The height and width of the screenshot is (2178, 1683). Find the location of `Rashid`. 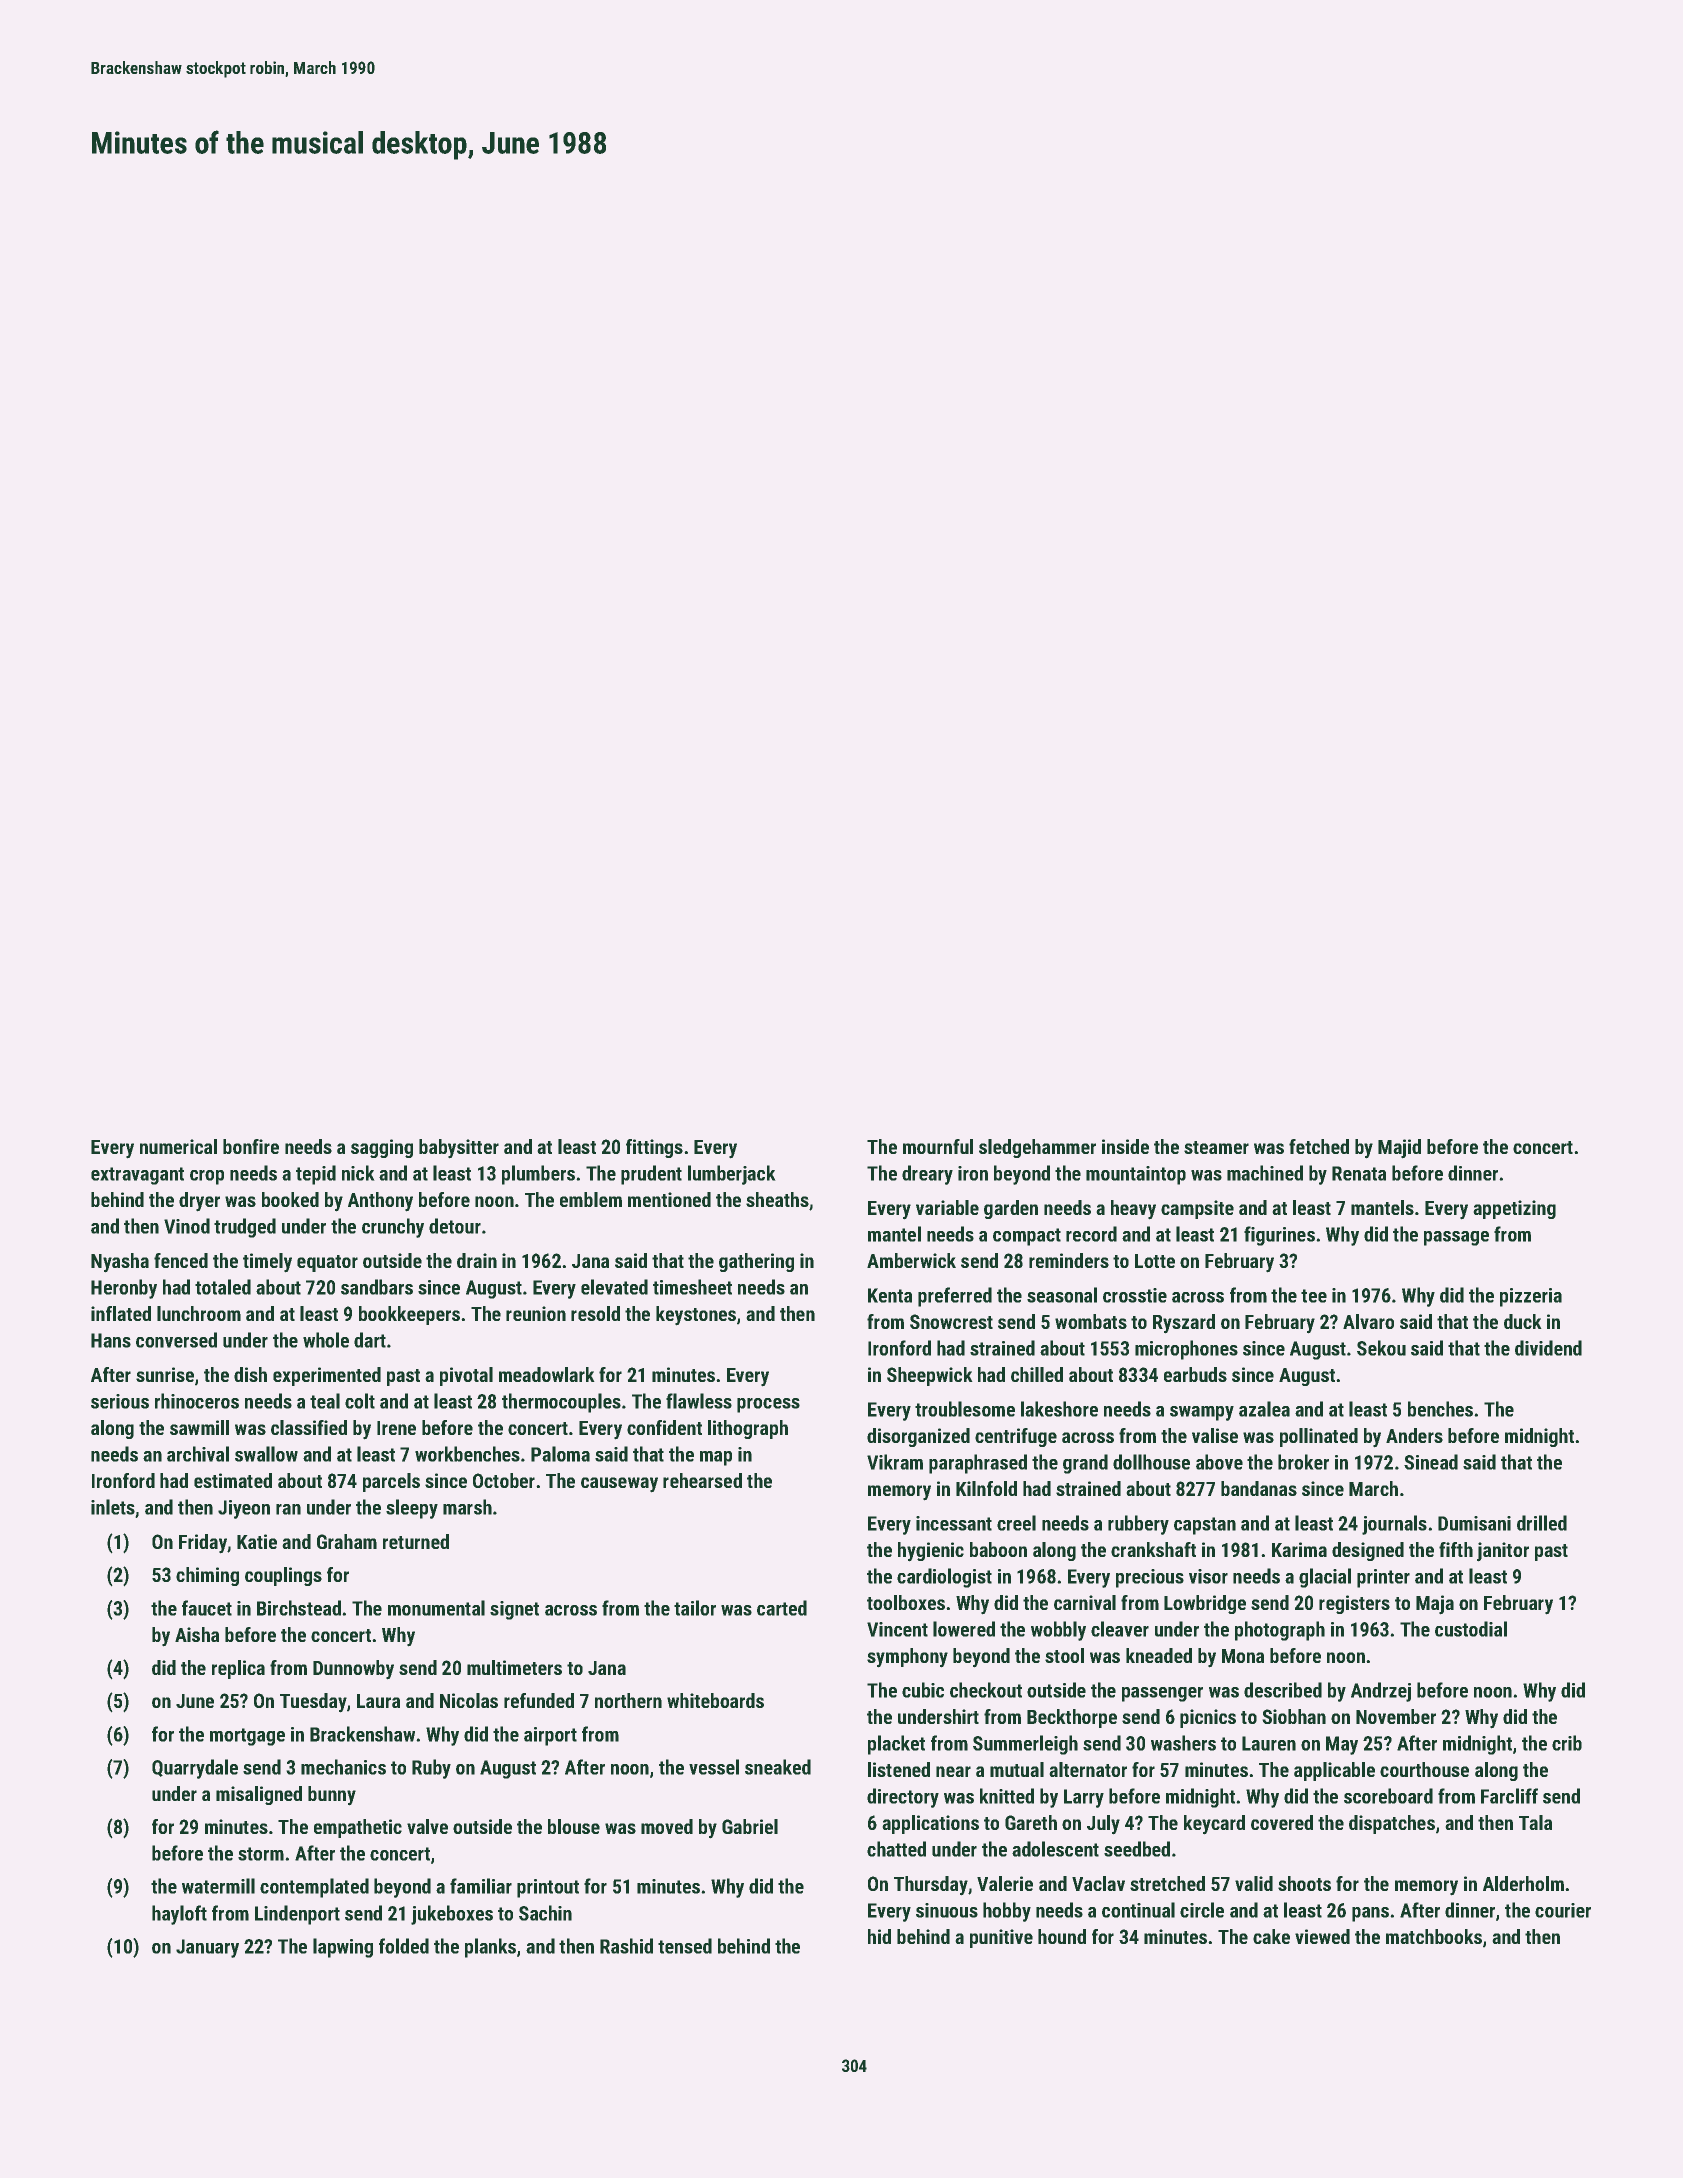

Rashid is located at coordinates (626, 1946).
